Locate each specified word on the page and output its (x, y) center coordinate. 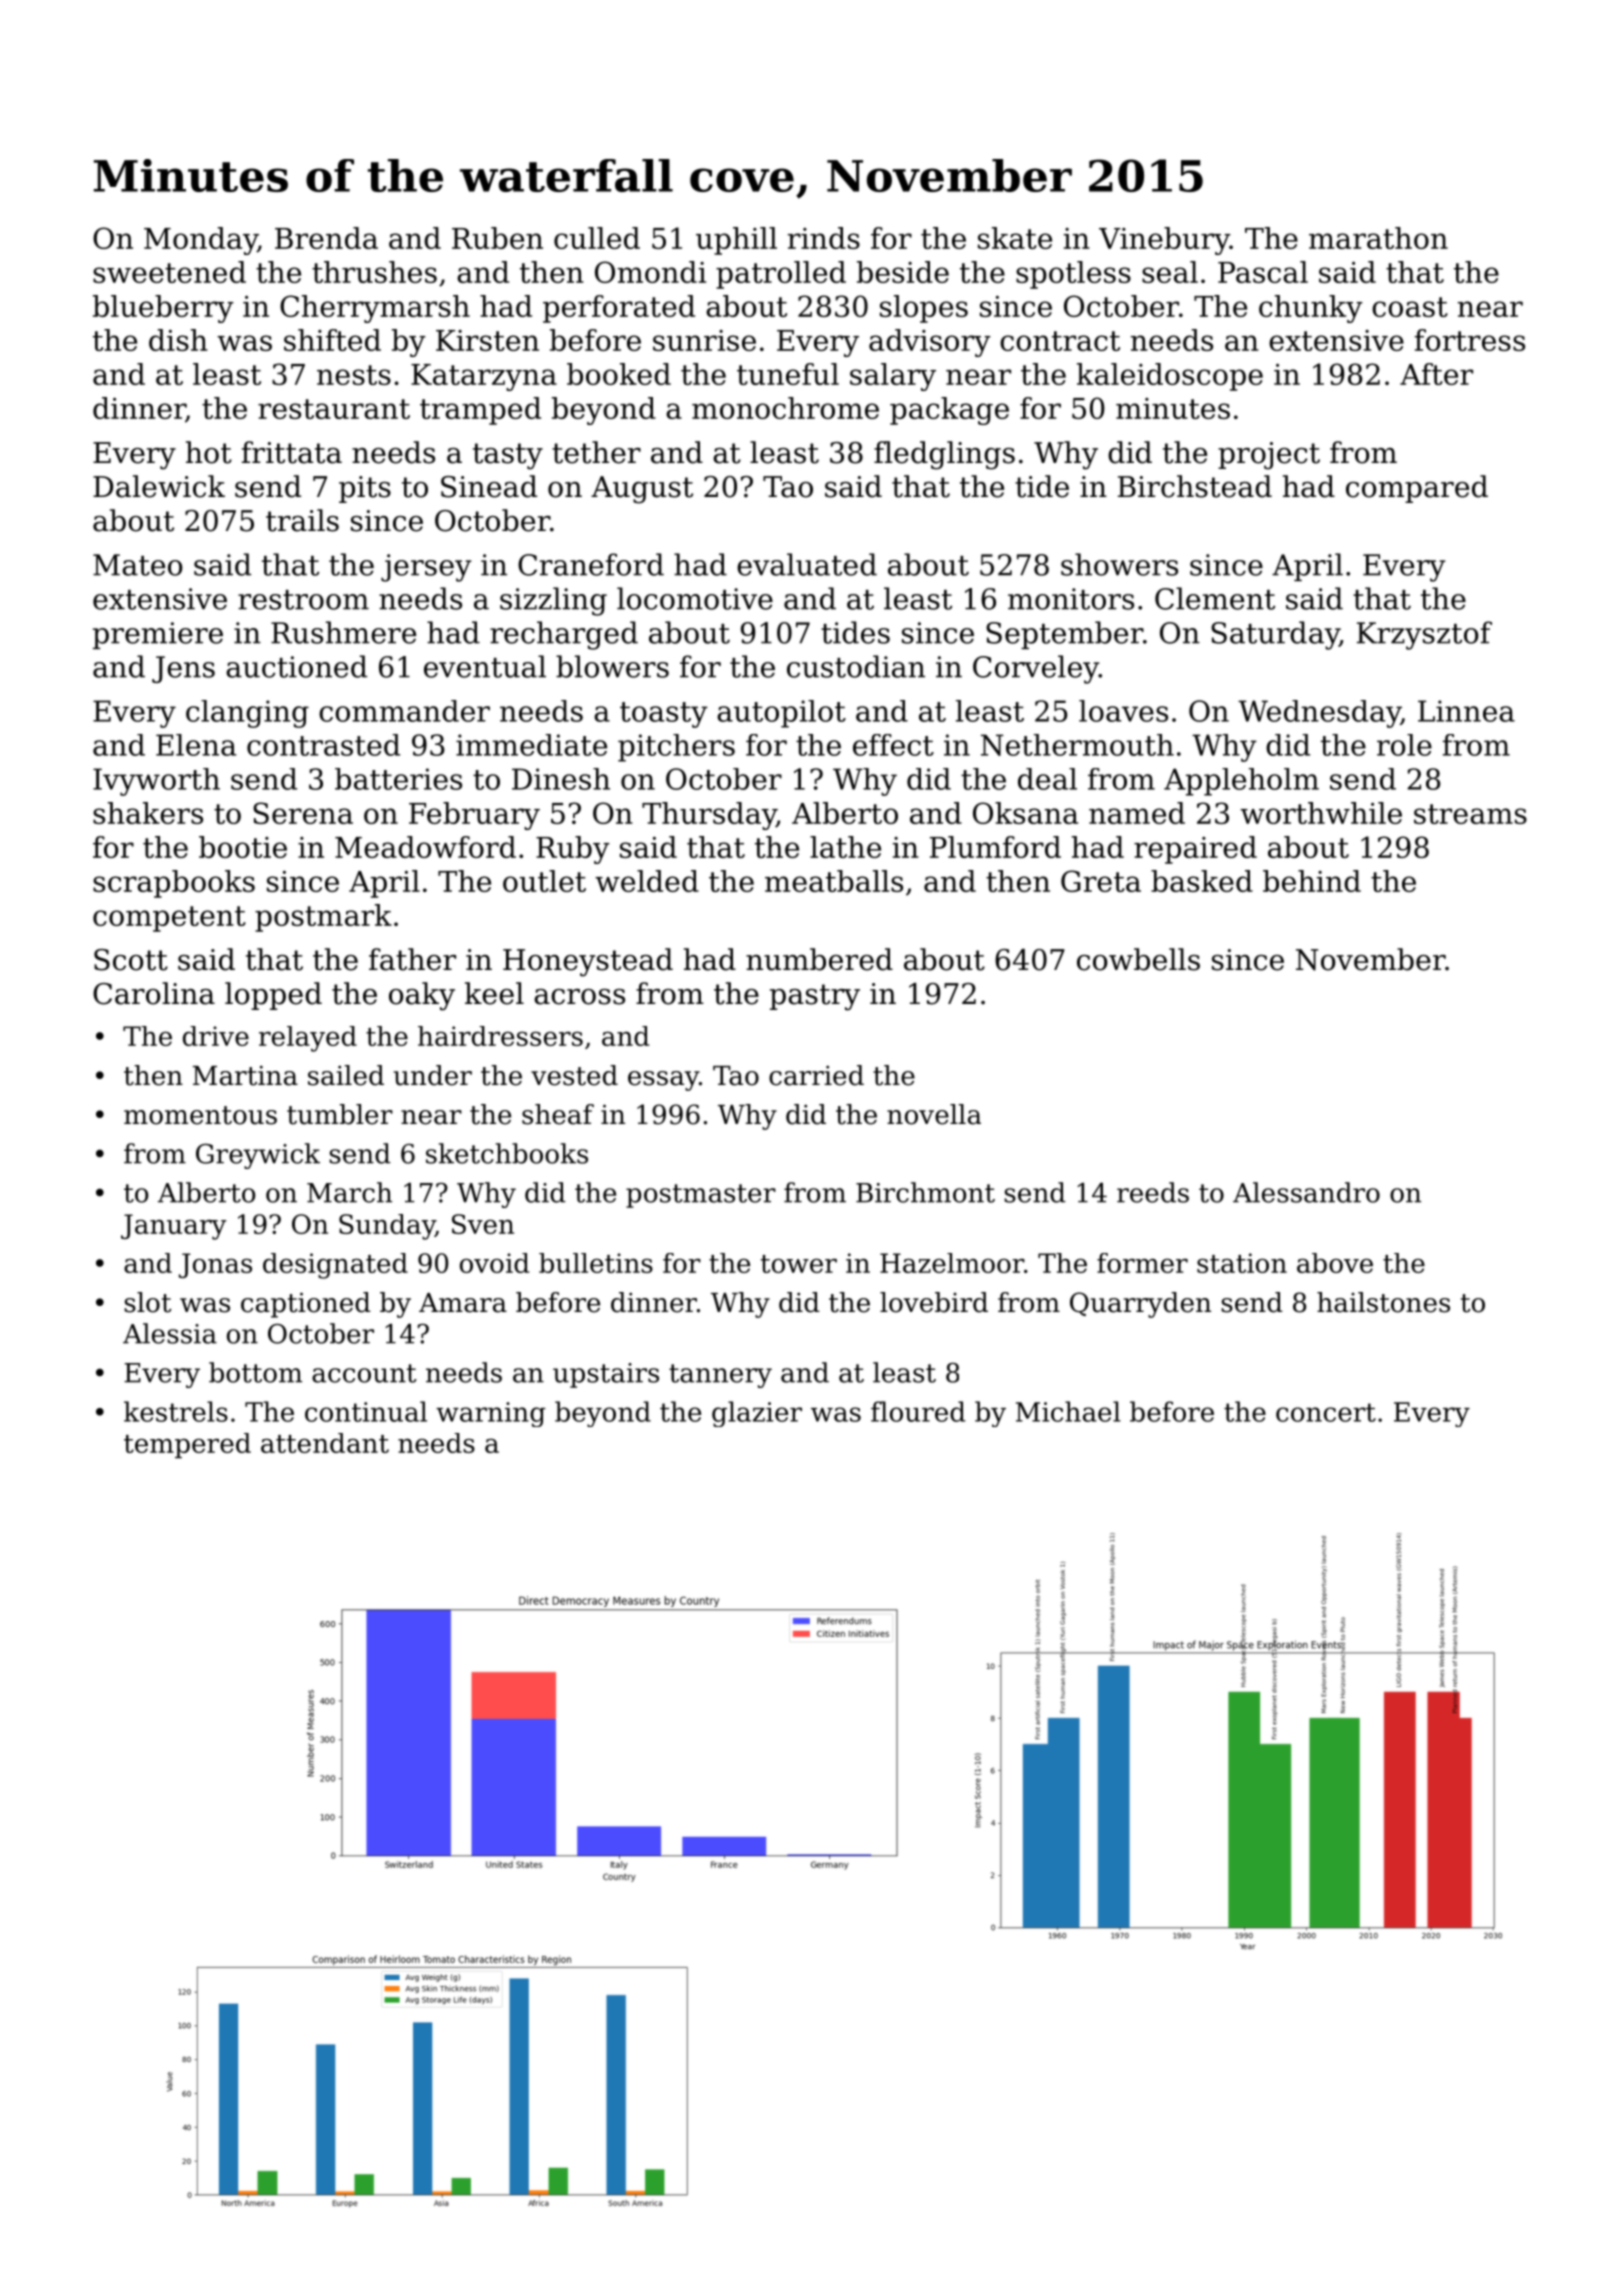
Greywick (258, 1156)
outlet (544, 881)
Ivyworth (156, 782)
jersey (426, 568)
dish (178, 340)
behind (1312, 881)
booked (619, 374)
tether (596, 452)
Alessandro (1306, 1192)
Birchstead (1195, 486)
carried (816, 1075)
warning (491, 1414)
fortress (1470, 340)
